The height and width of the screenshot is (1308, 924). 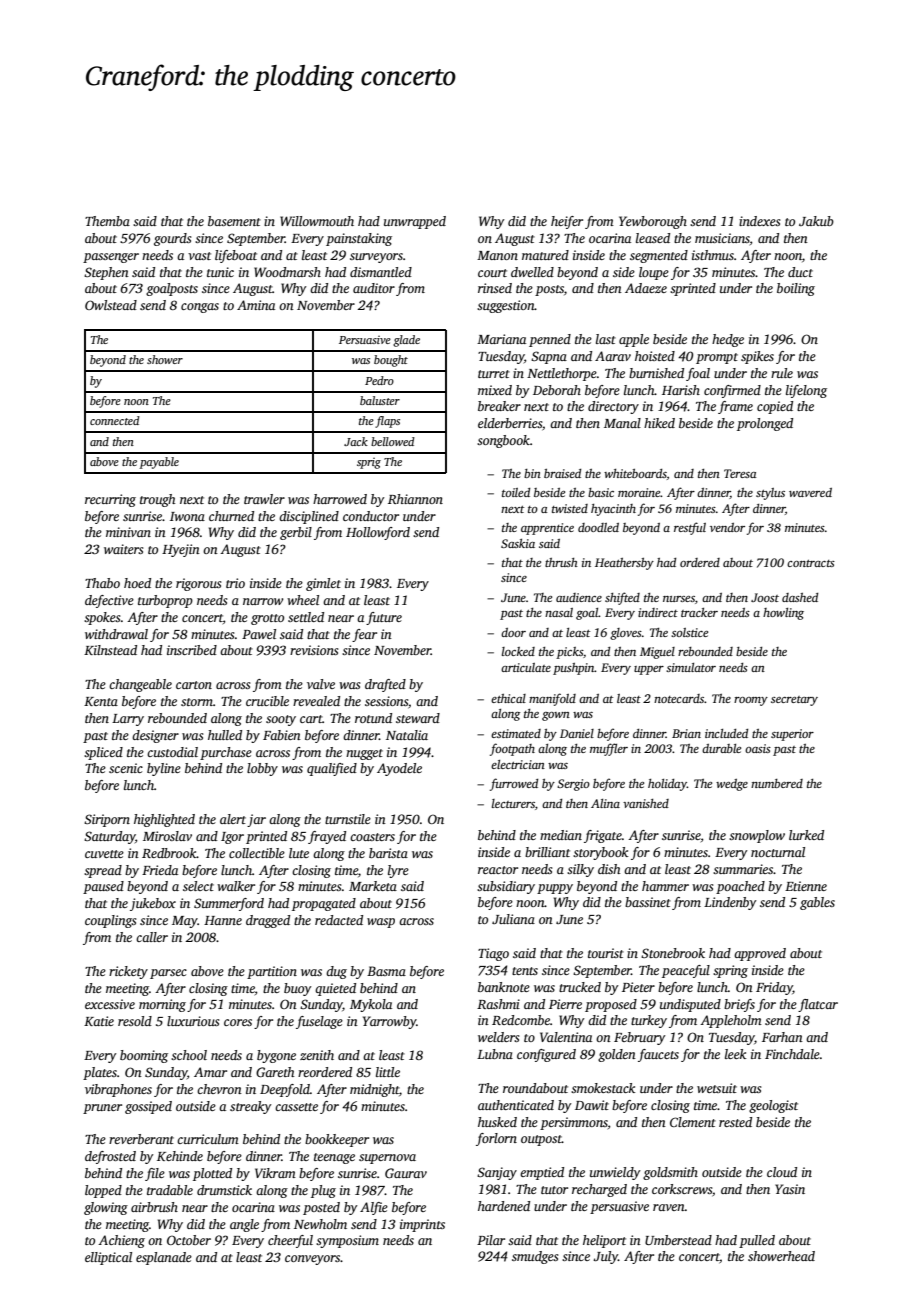 I want to click on gables, so click(x=817, y=903).
